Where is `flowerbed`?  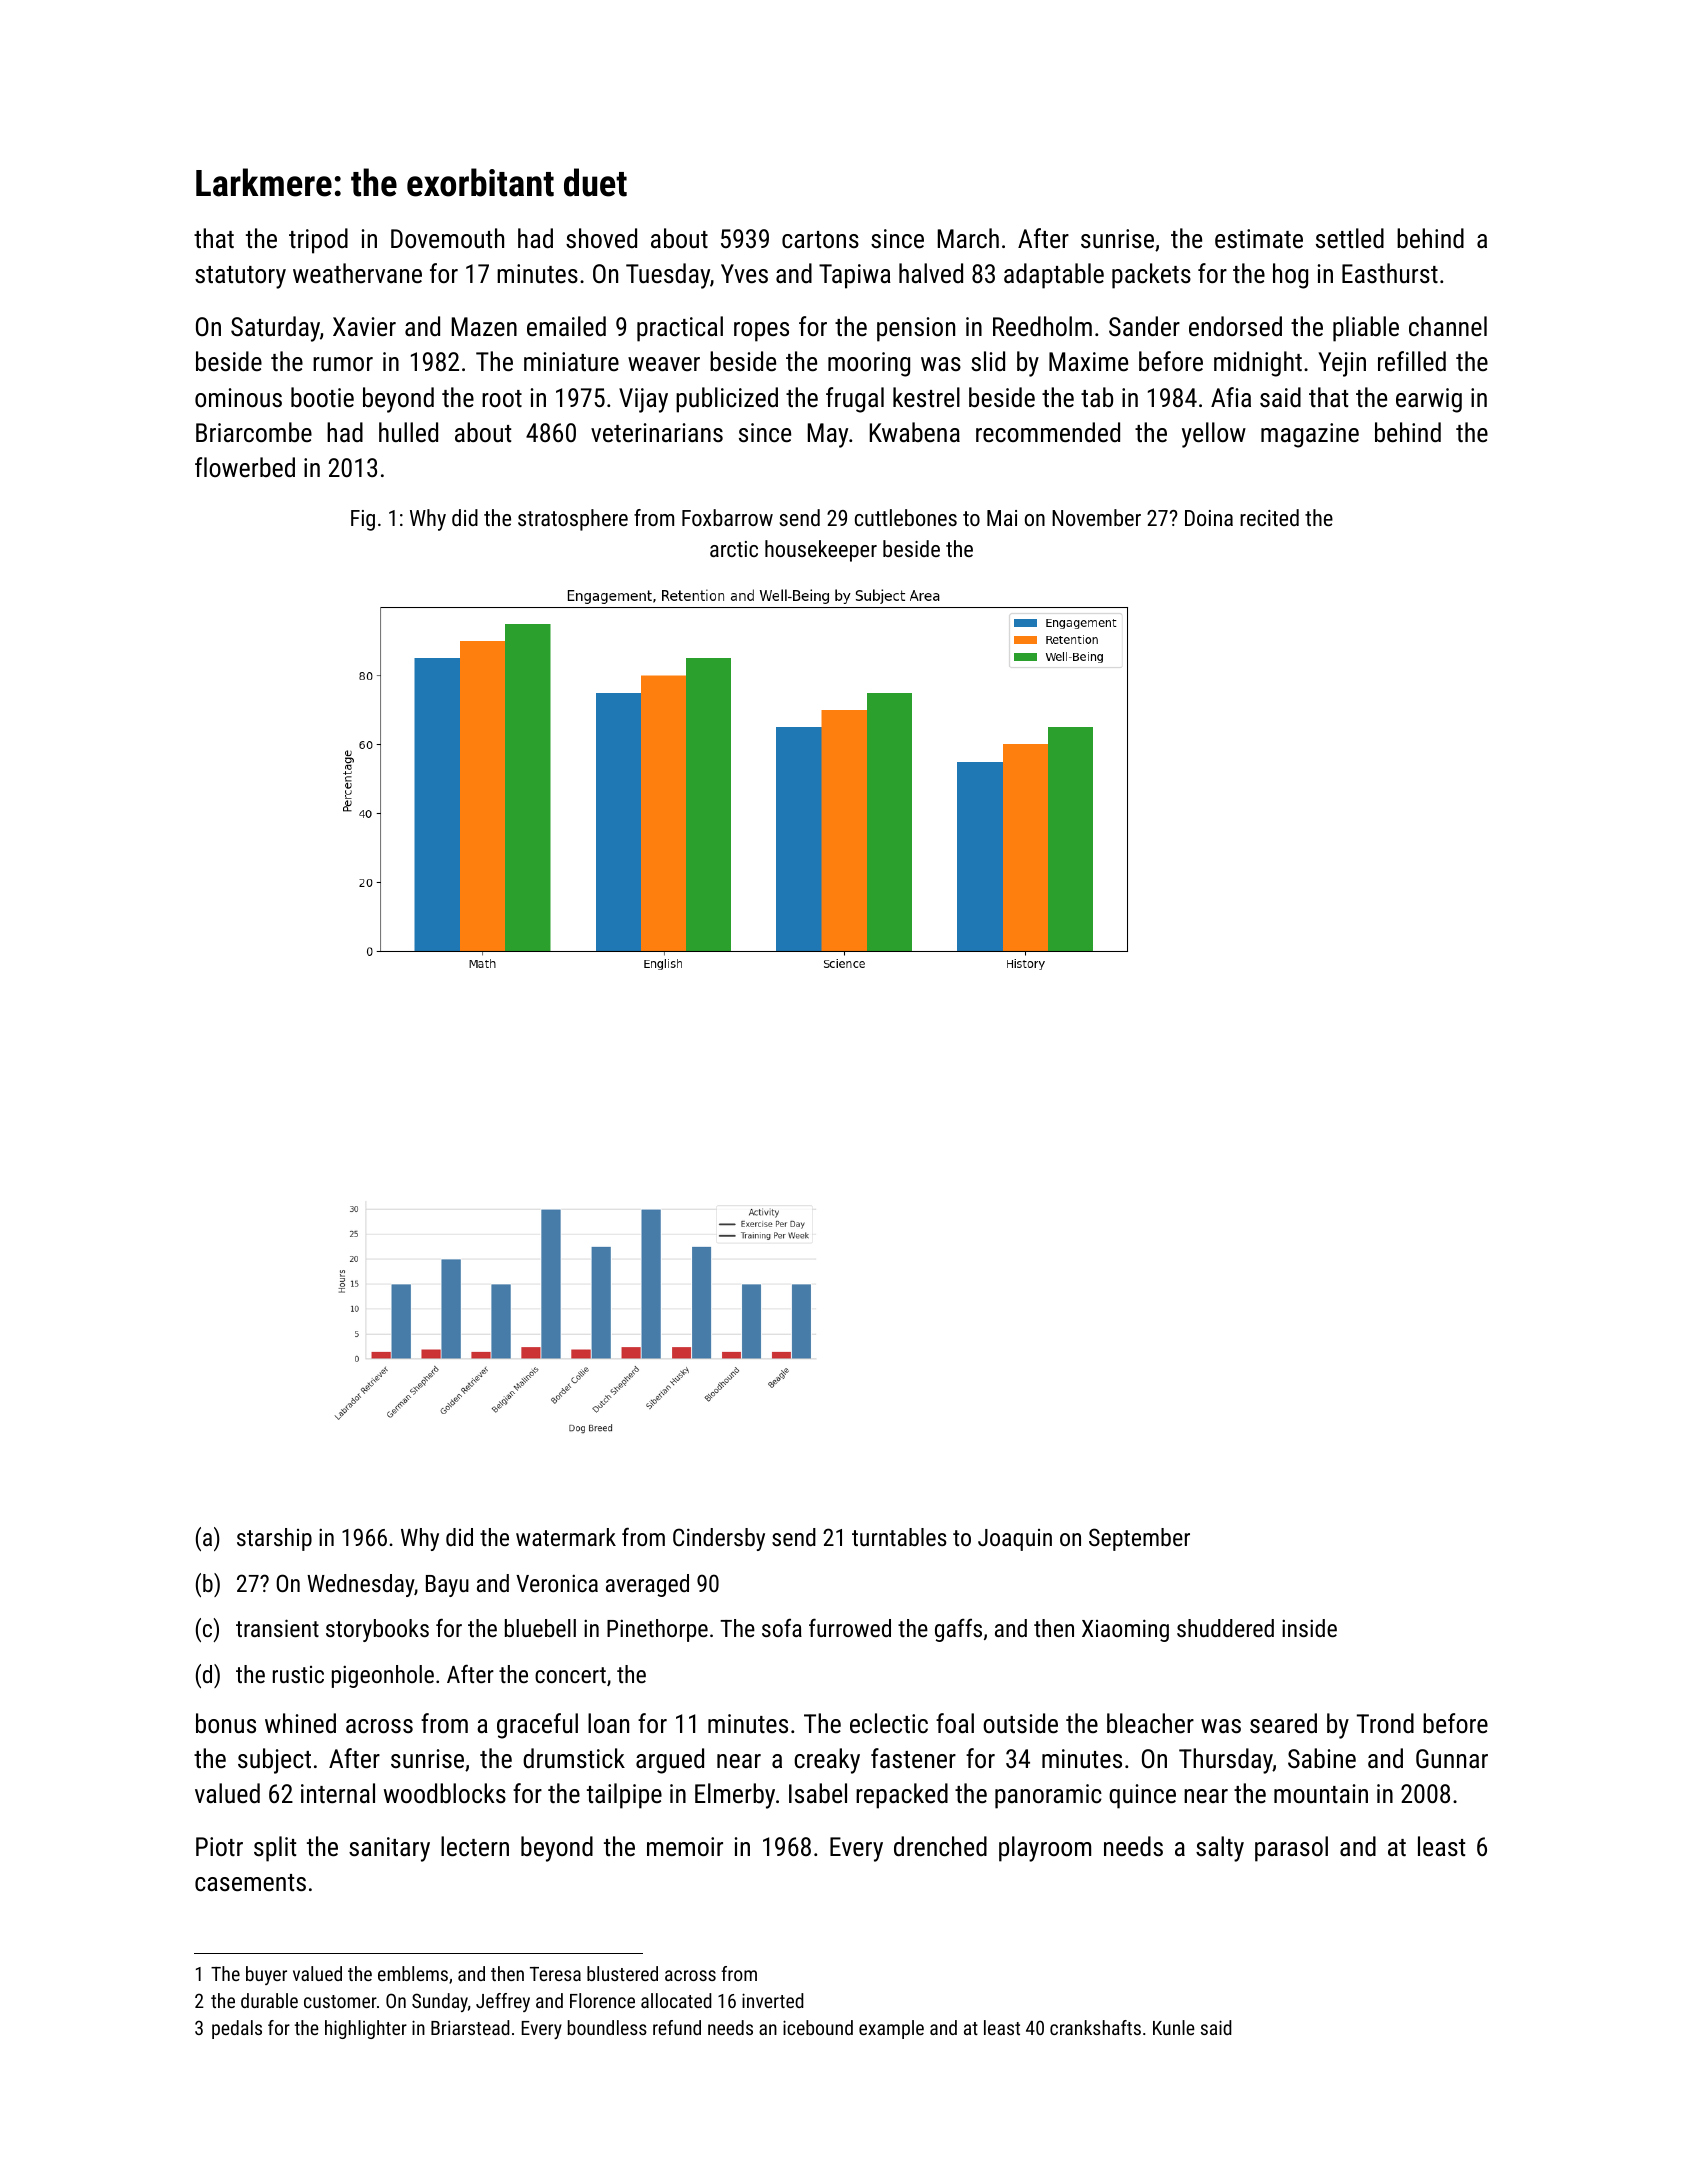
flowerbed is located at coordinates (245, 467).
